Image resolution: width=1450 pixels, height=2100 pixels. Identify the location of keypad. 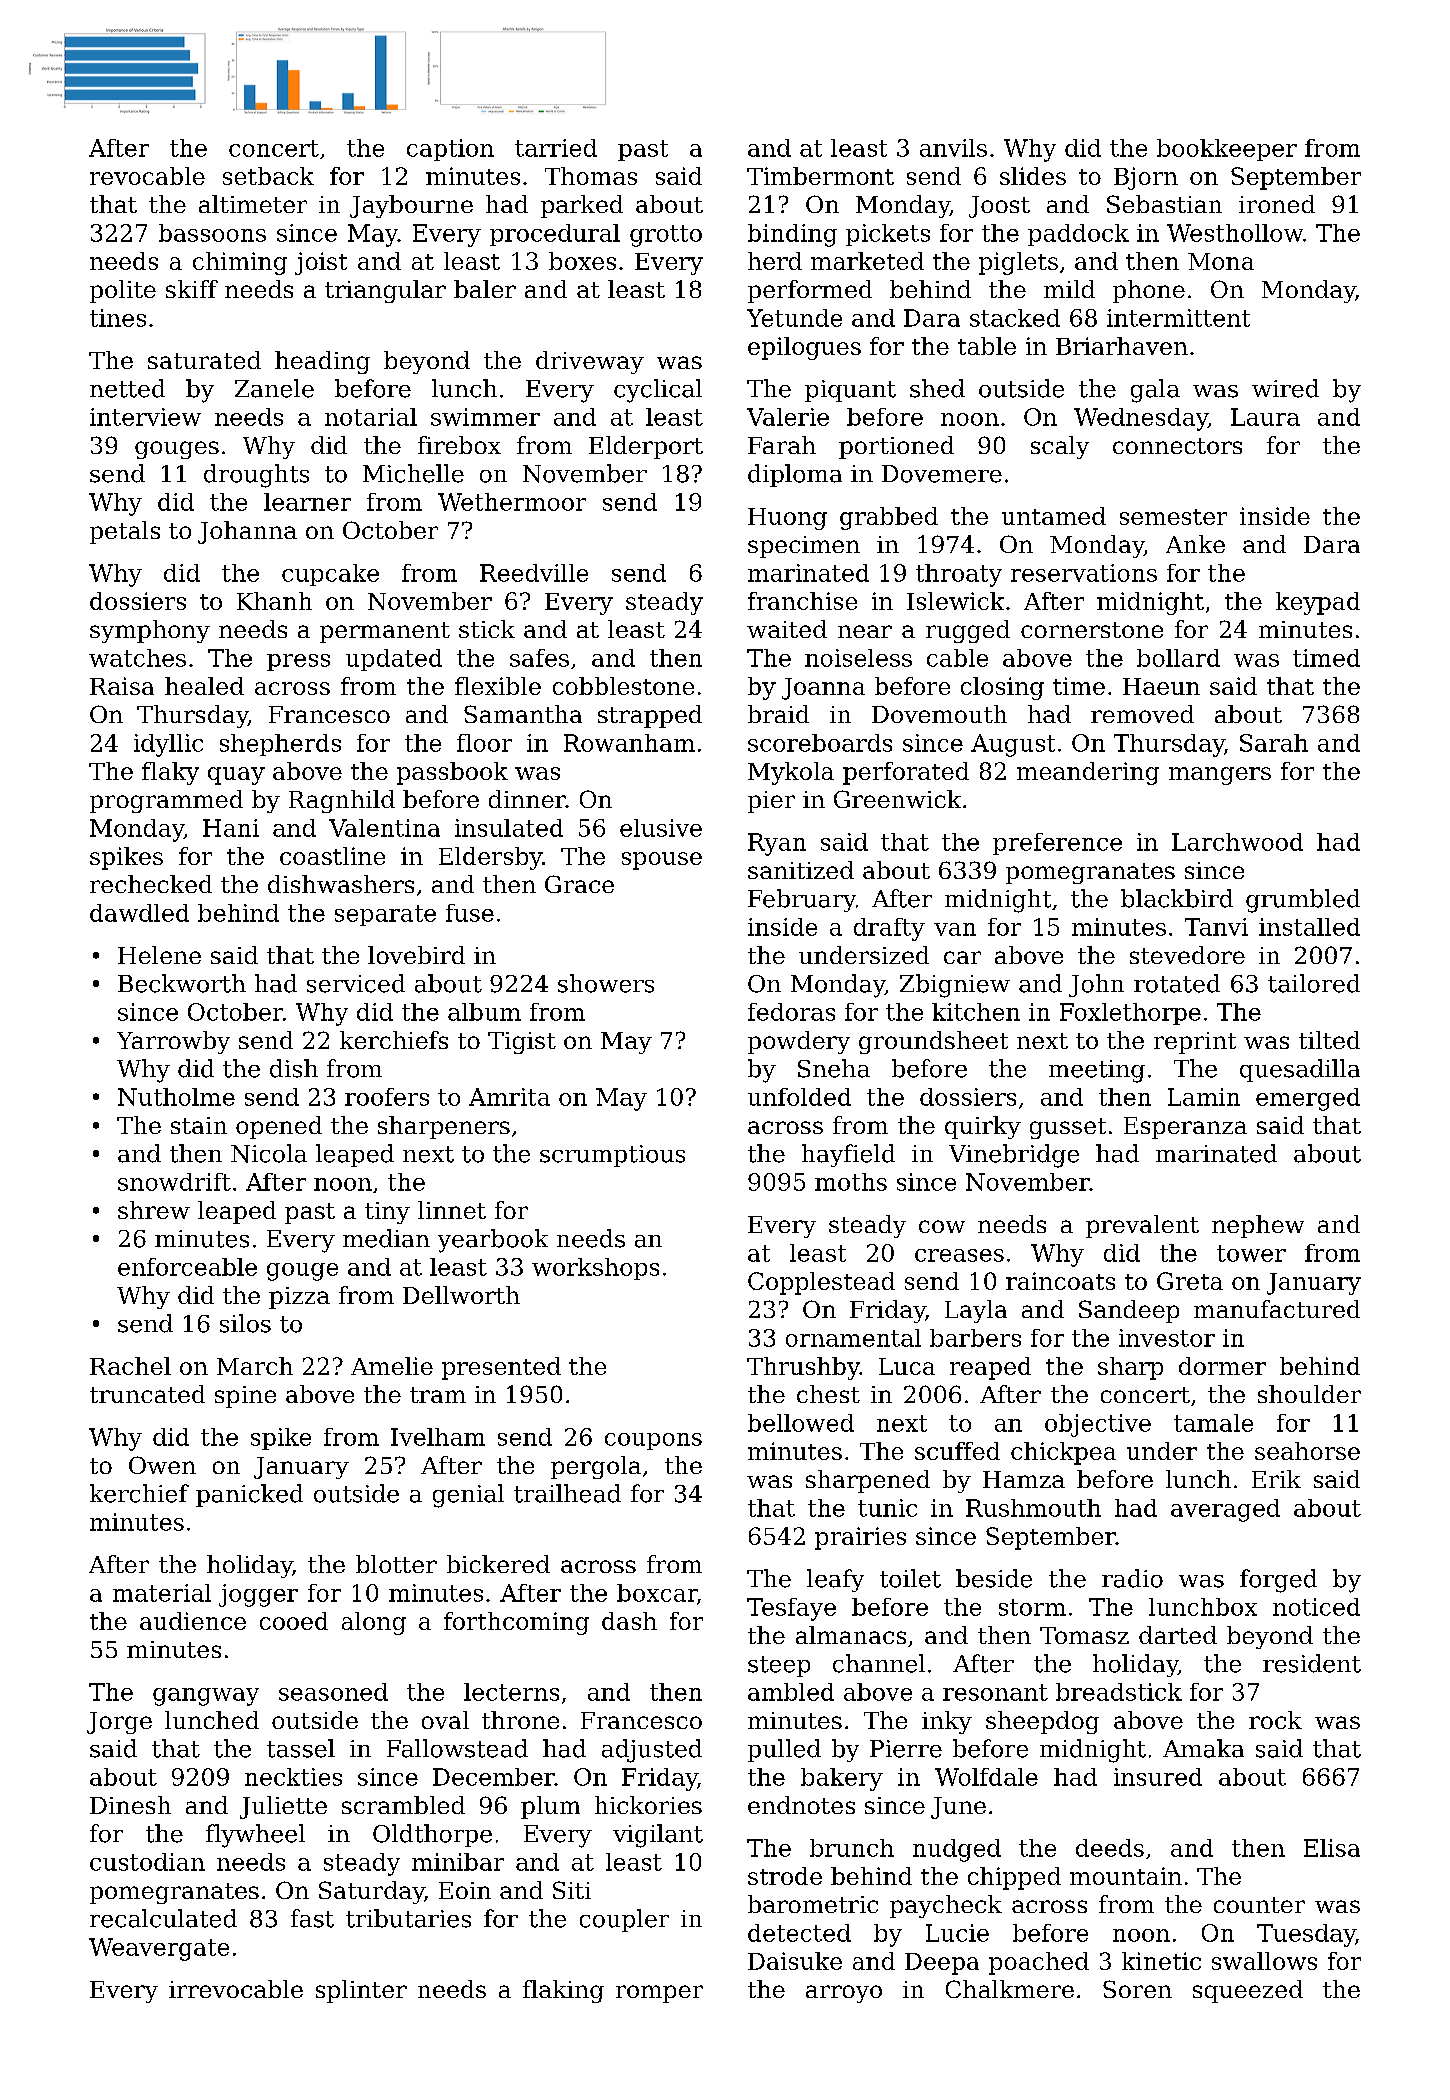
(1318, 603).
